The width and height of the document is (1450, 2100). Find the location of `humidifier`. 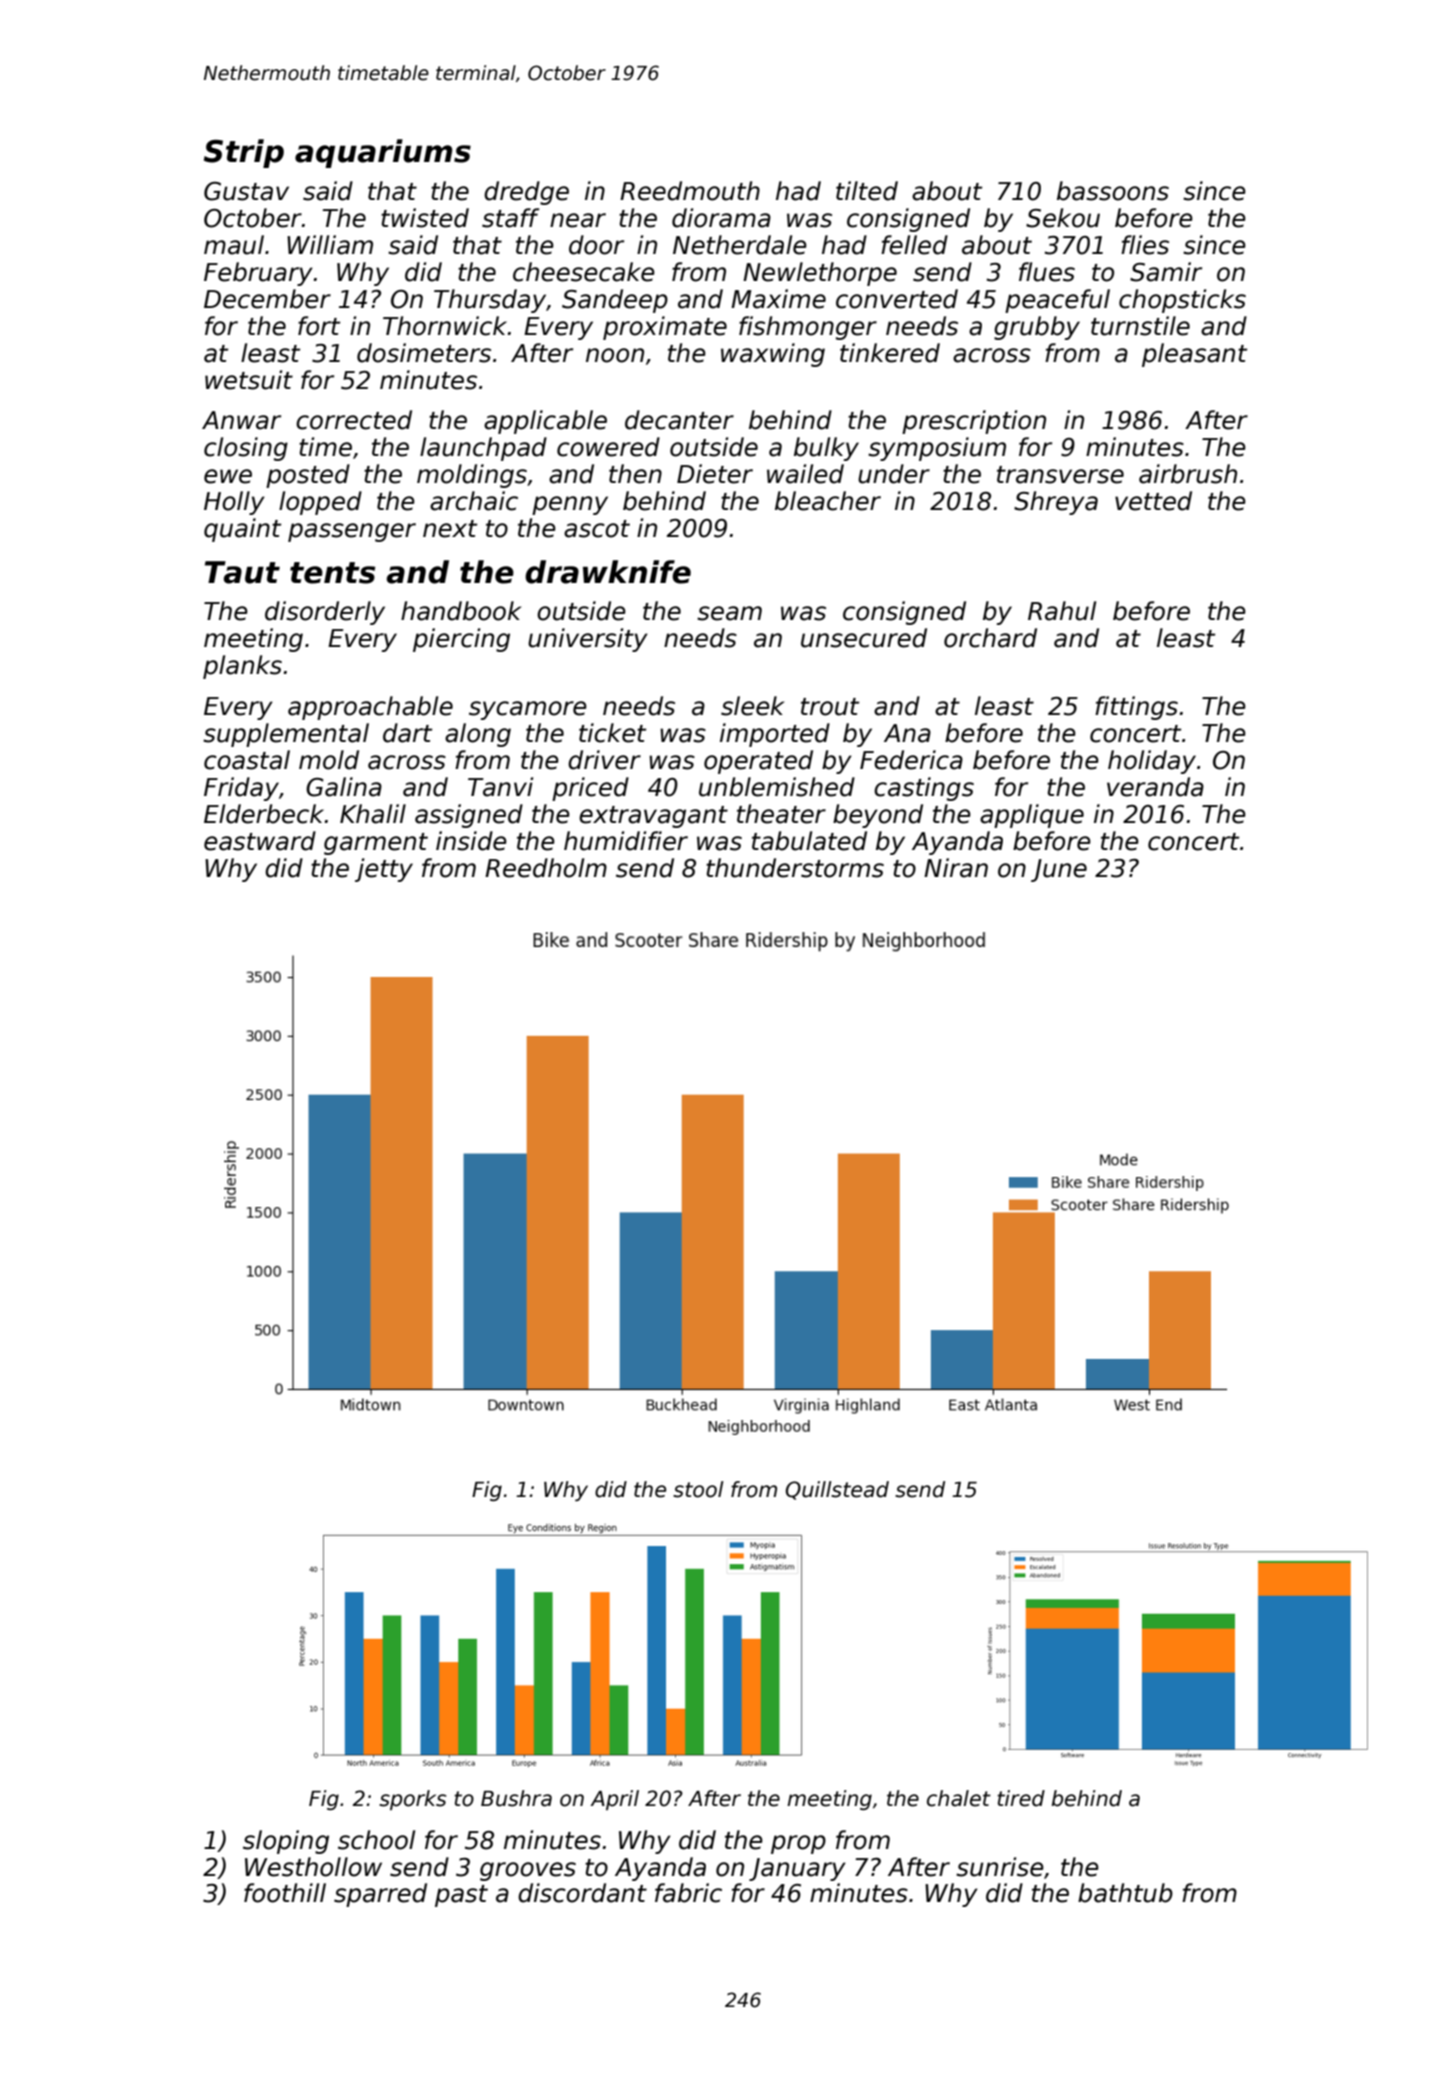

humidifier is located at coordinates (626, 841).
